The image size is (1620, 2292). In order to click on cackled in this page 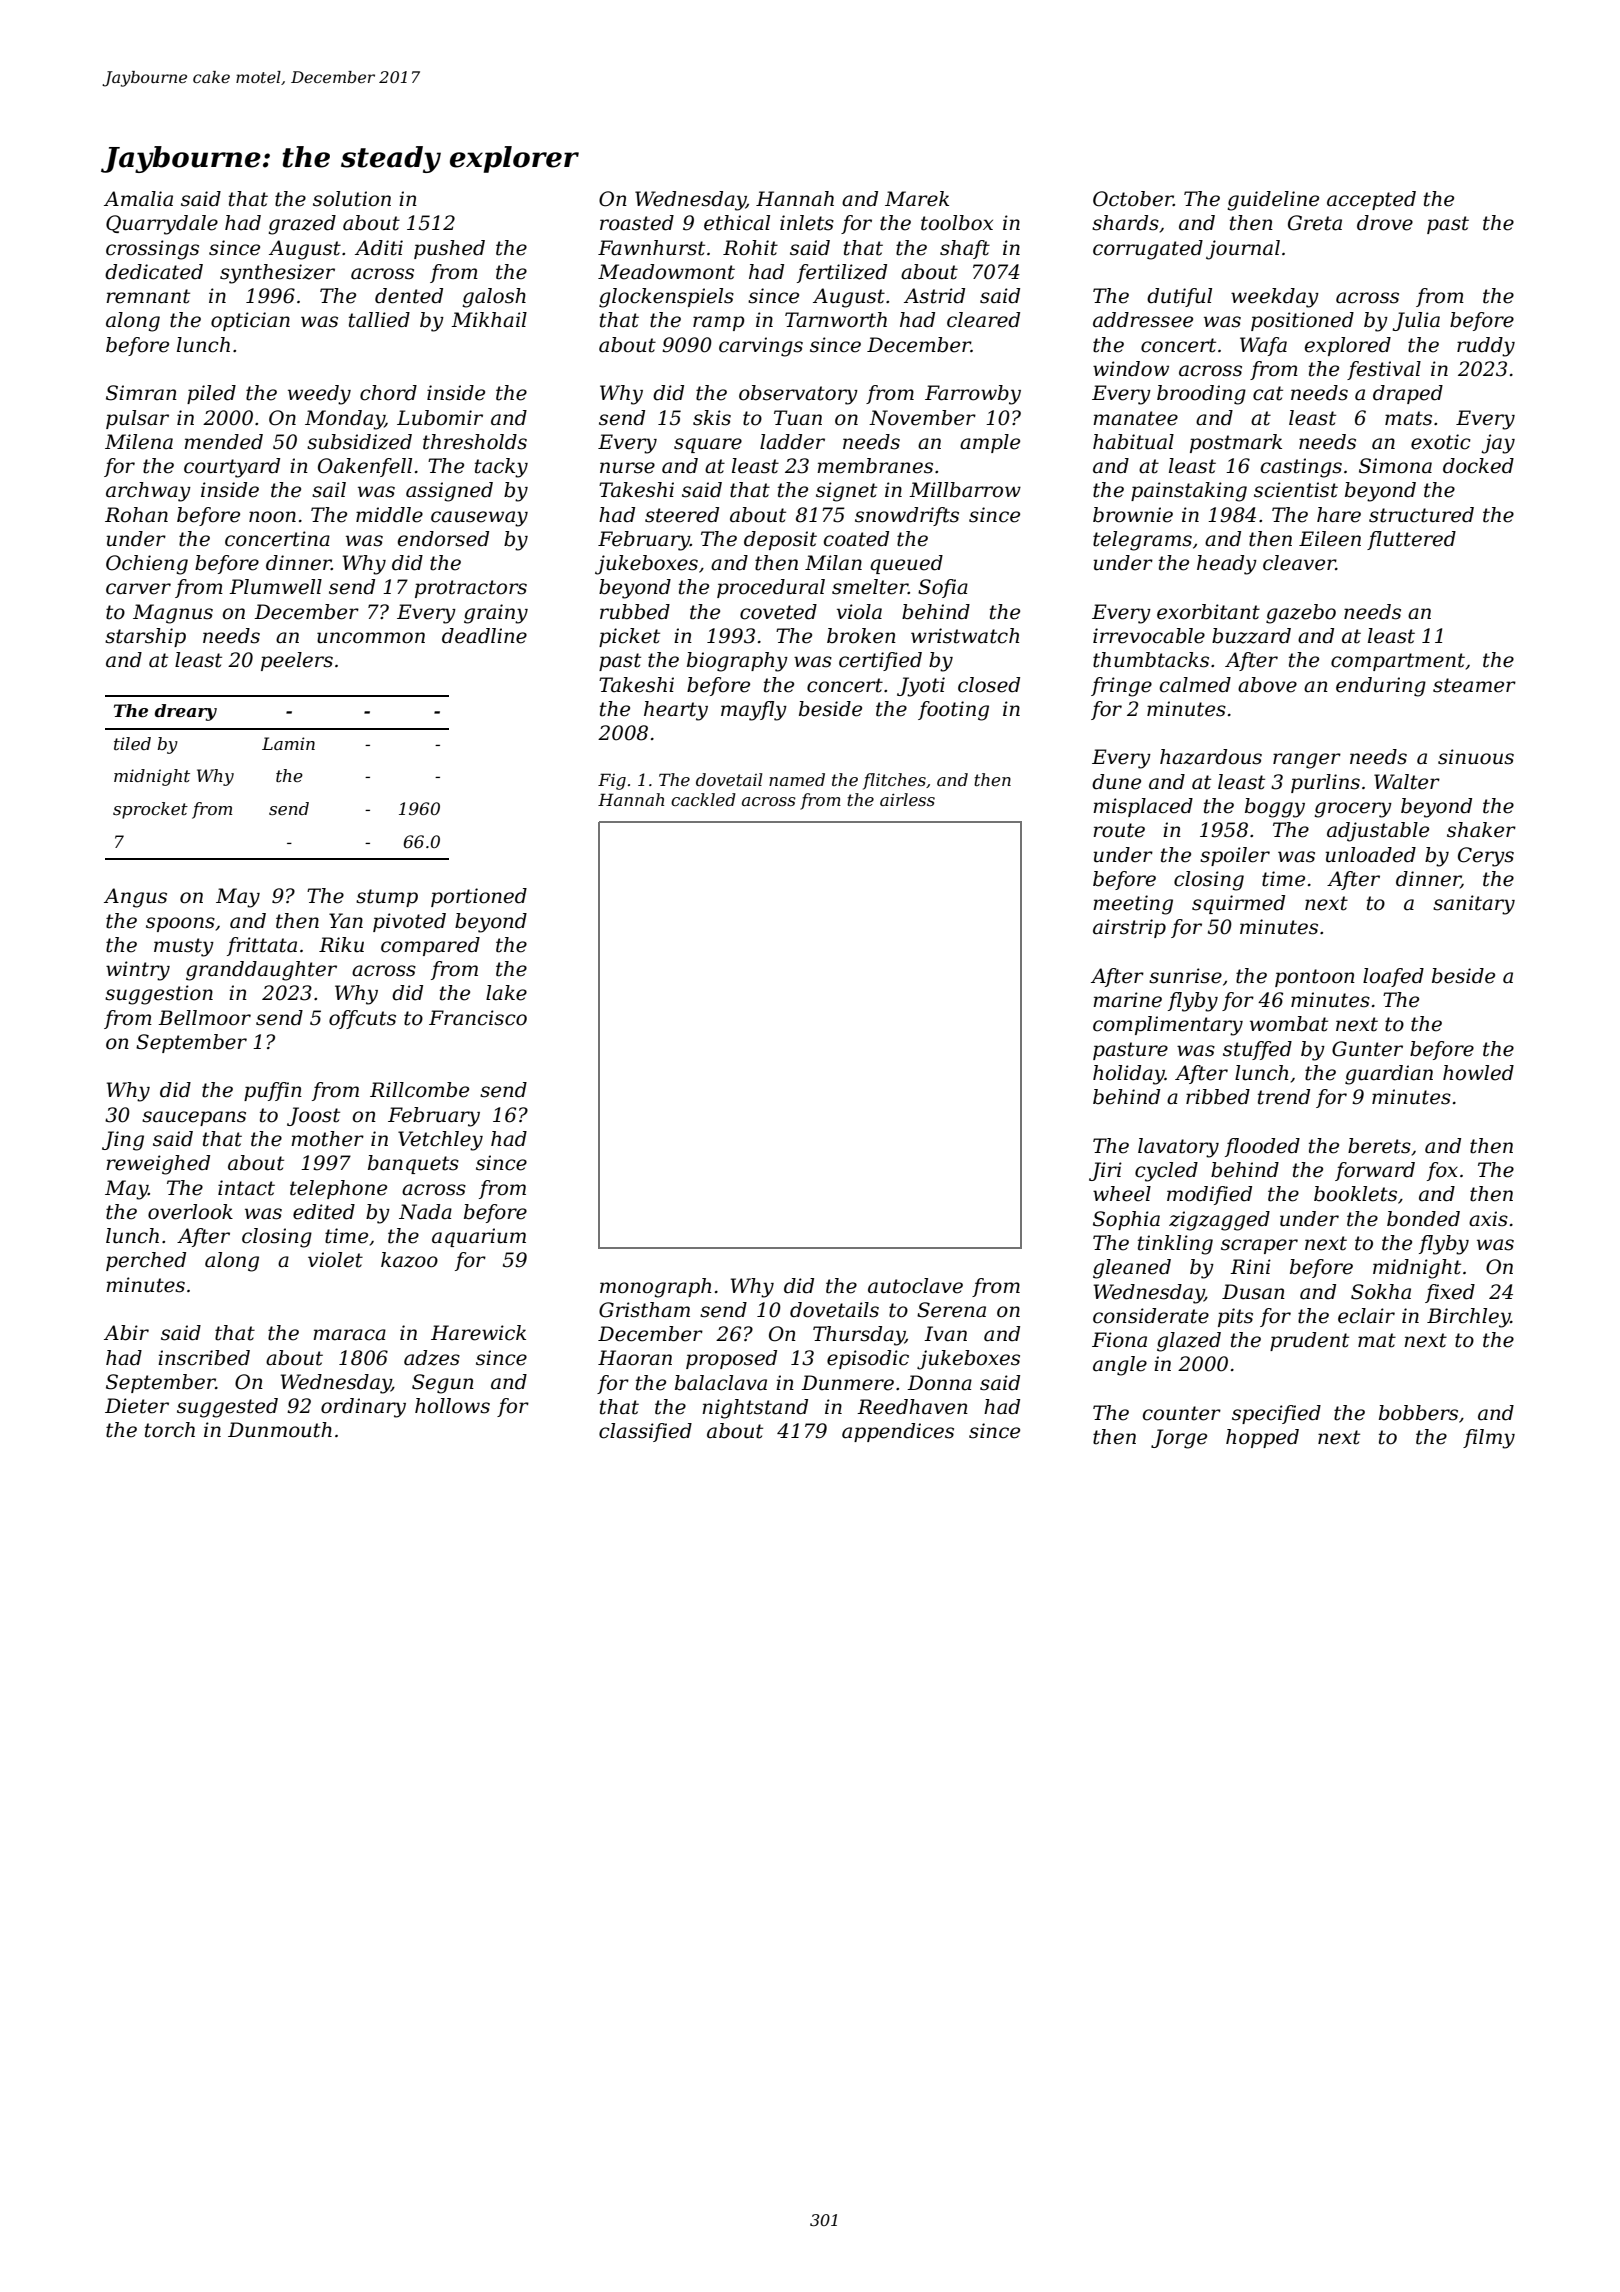, I will do `click(703, 799)`.
